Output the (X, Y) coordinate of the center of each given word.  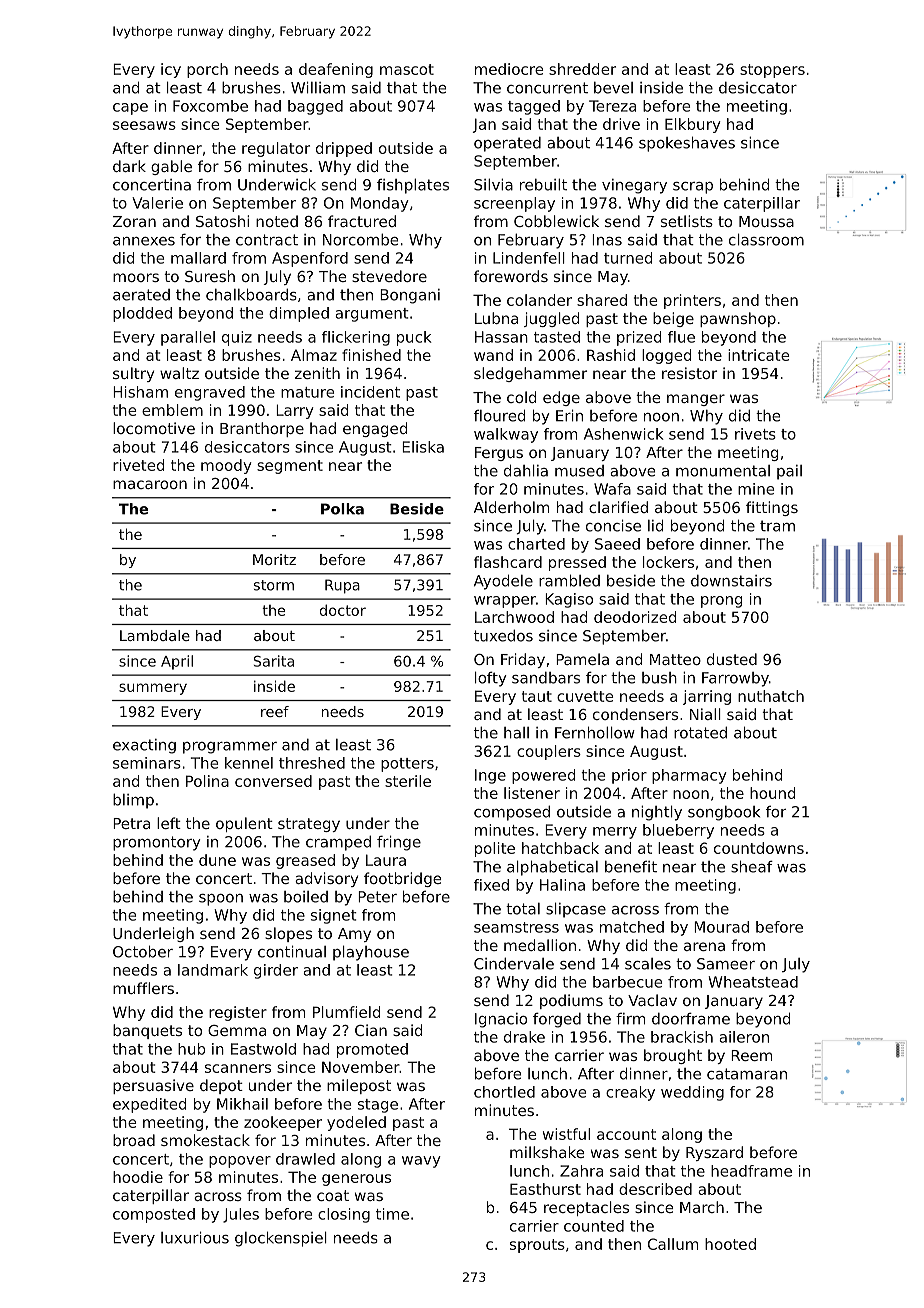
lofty (491, 679)
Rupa (342, 586)
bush (659, 678)
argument (372, 315)
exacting (144, 746)
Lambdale (155, 635)
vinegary (634, 186)
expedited (149, 1105)
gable (171, 167)
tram (777, 526)
